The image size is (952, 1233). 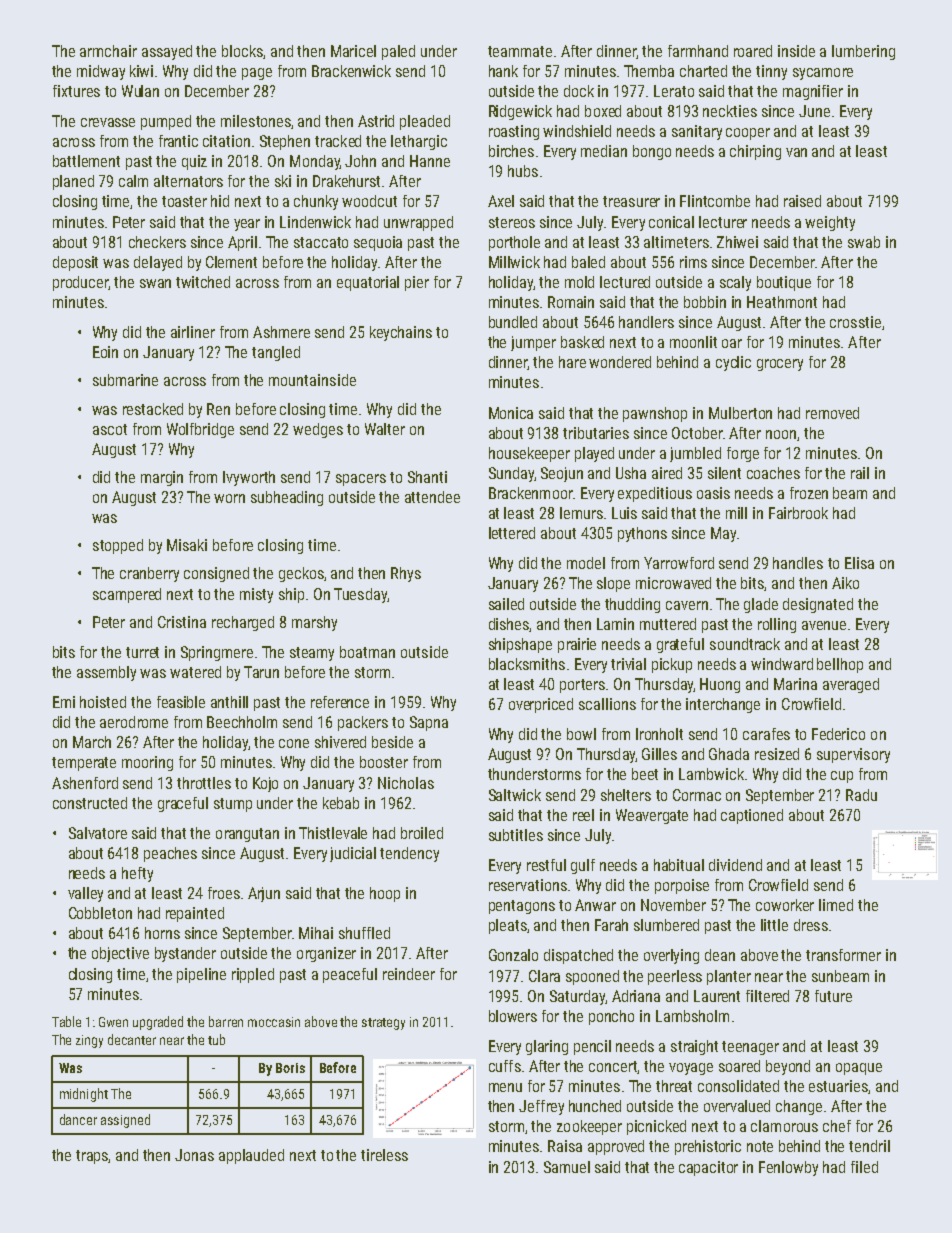 What do you see at coordinates (184, 201) in the screenshot?
I see `toaster` at bounding box center [184, 201].
